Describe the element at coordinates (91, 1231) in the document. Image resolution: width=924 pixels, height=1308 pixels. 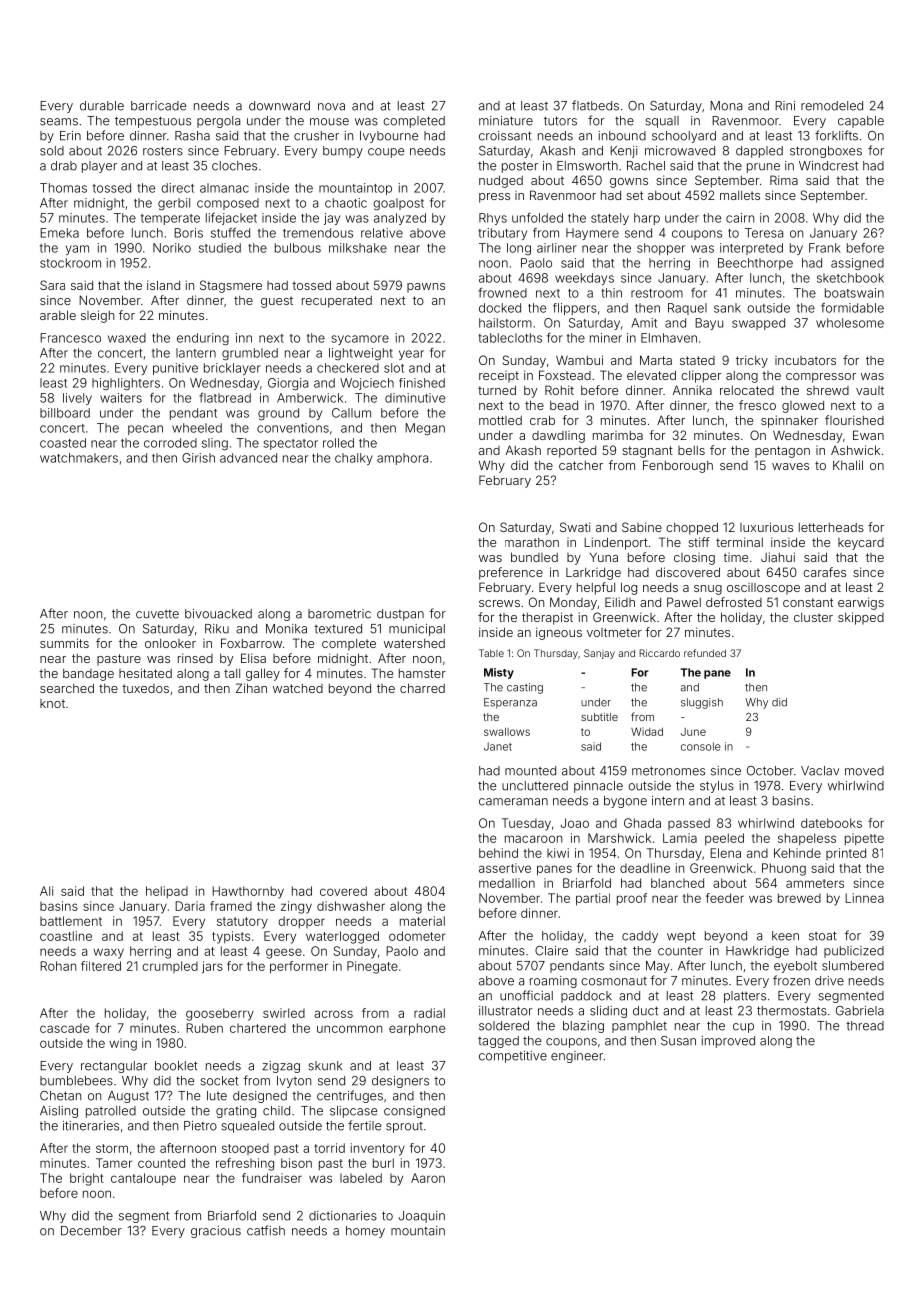
I see `December` at that location.
